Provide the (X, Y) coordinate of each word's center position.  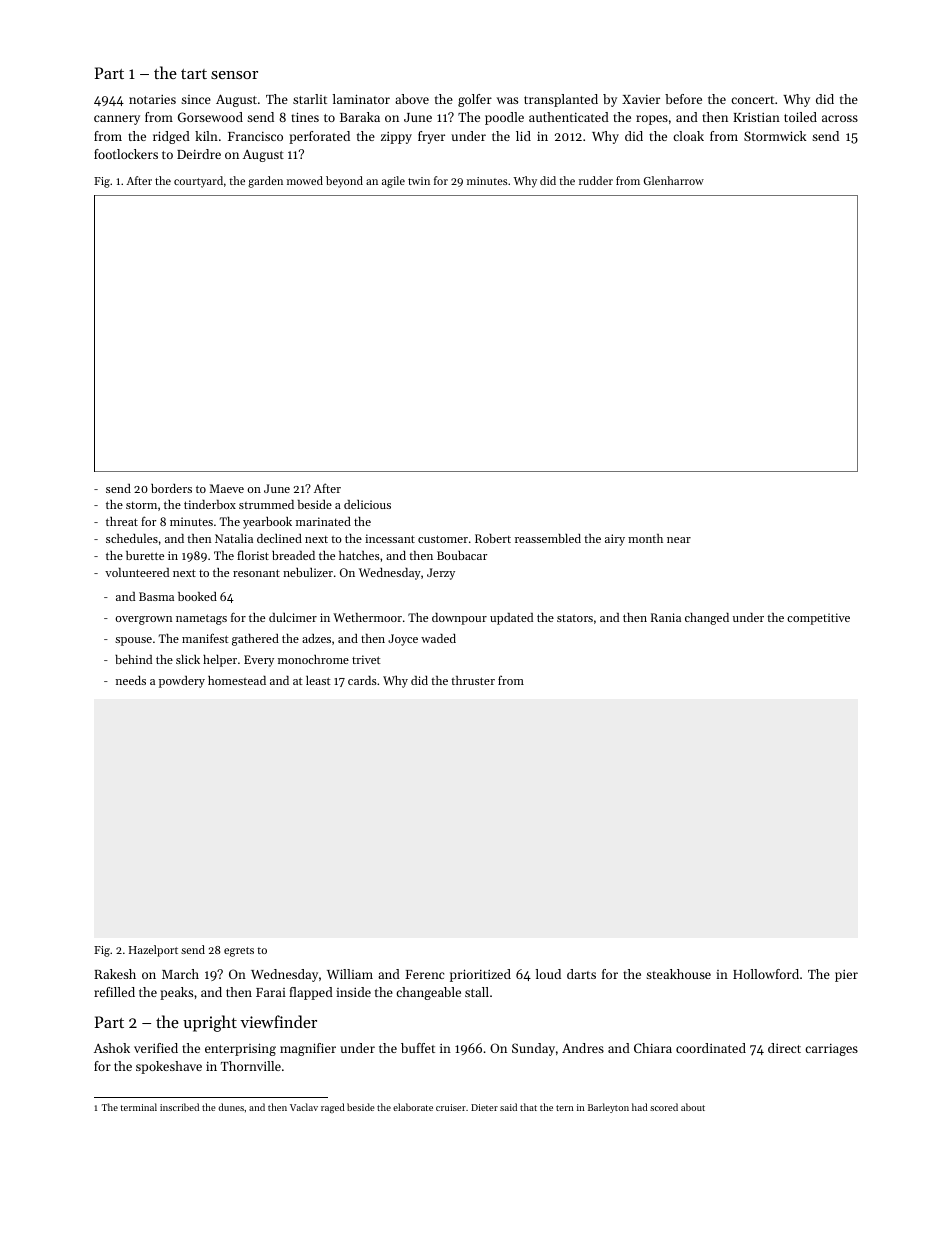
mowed (305, 180)
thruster (473, 680)
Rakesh (115, 974)
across (840, 118)
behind (133, 659)
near (679, 540)
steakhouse (678, 974)
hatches (359, 555)
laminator (361, 99)
